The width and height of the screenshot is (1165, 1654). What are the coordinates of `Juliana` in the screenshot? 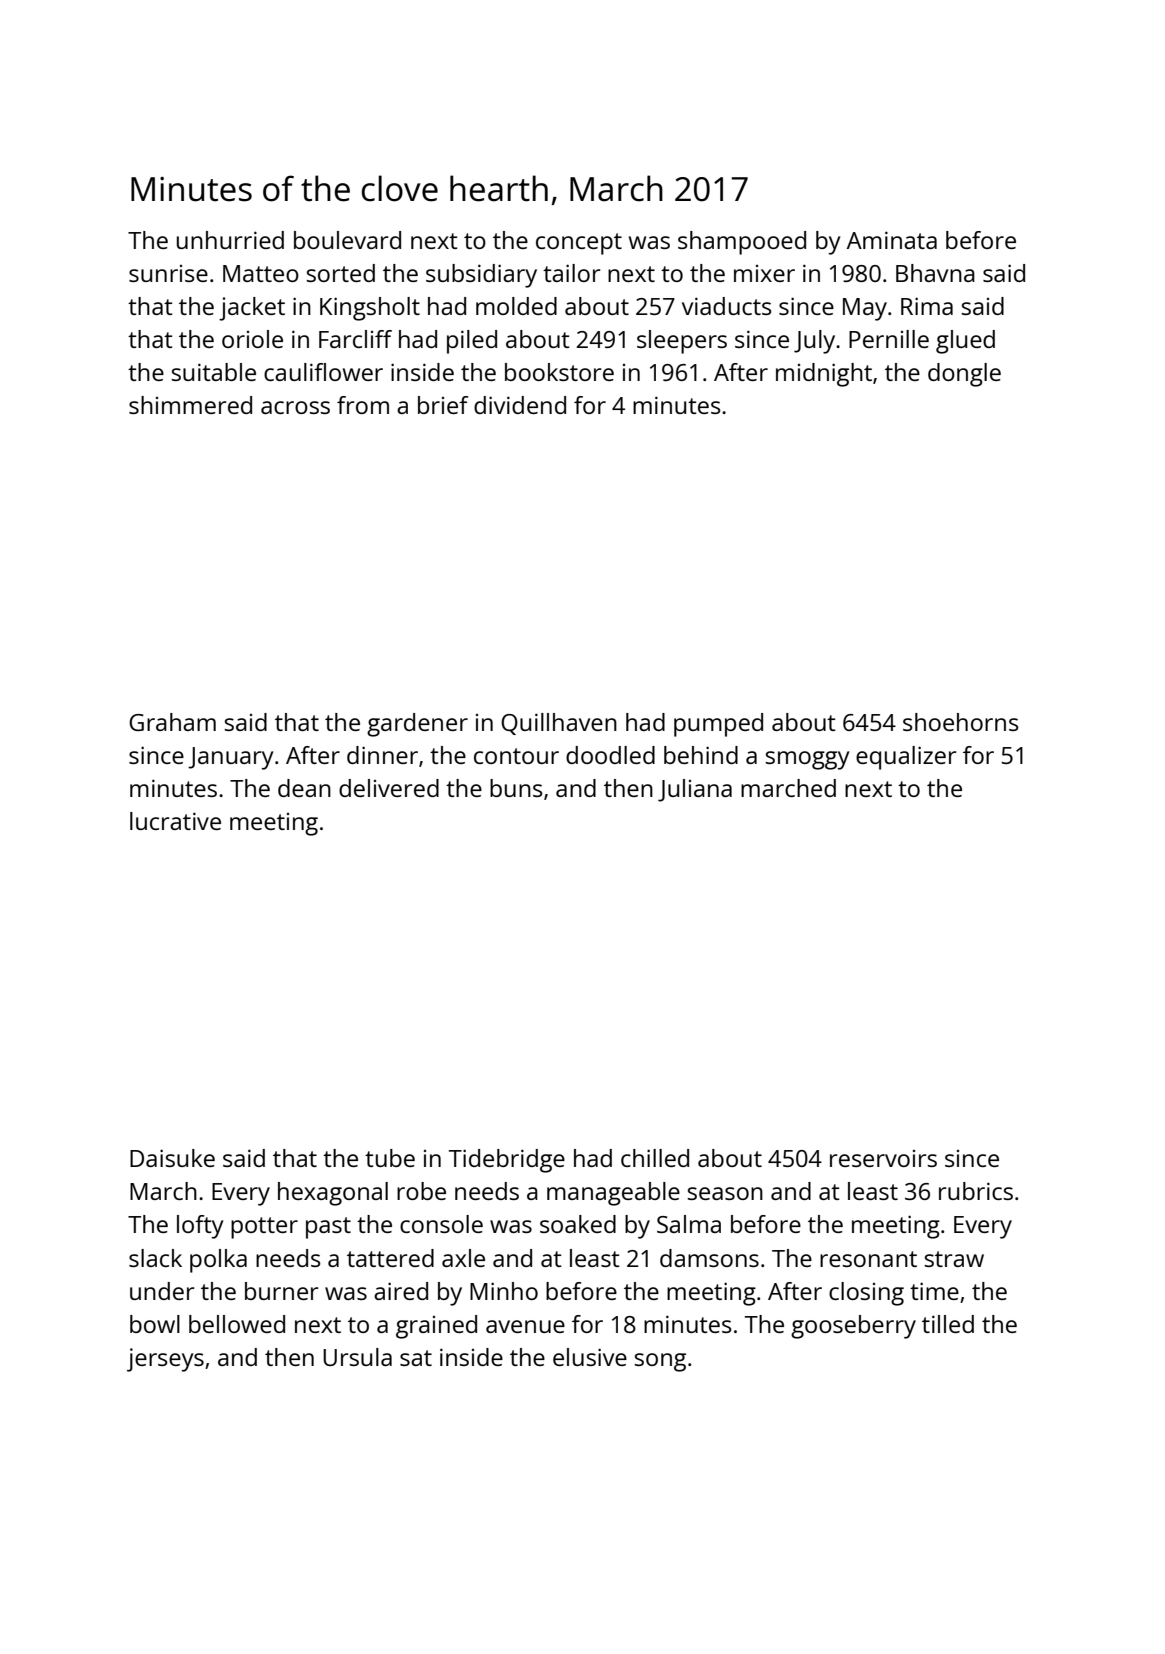 It's located at (695, 790).
